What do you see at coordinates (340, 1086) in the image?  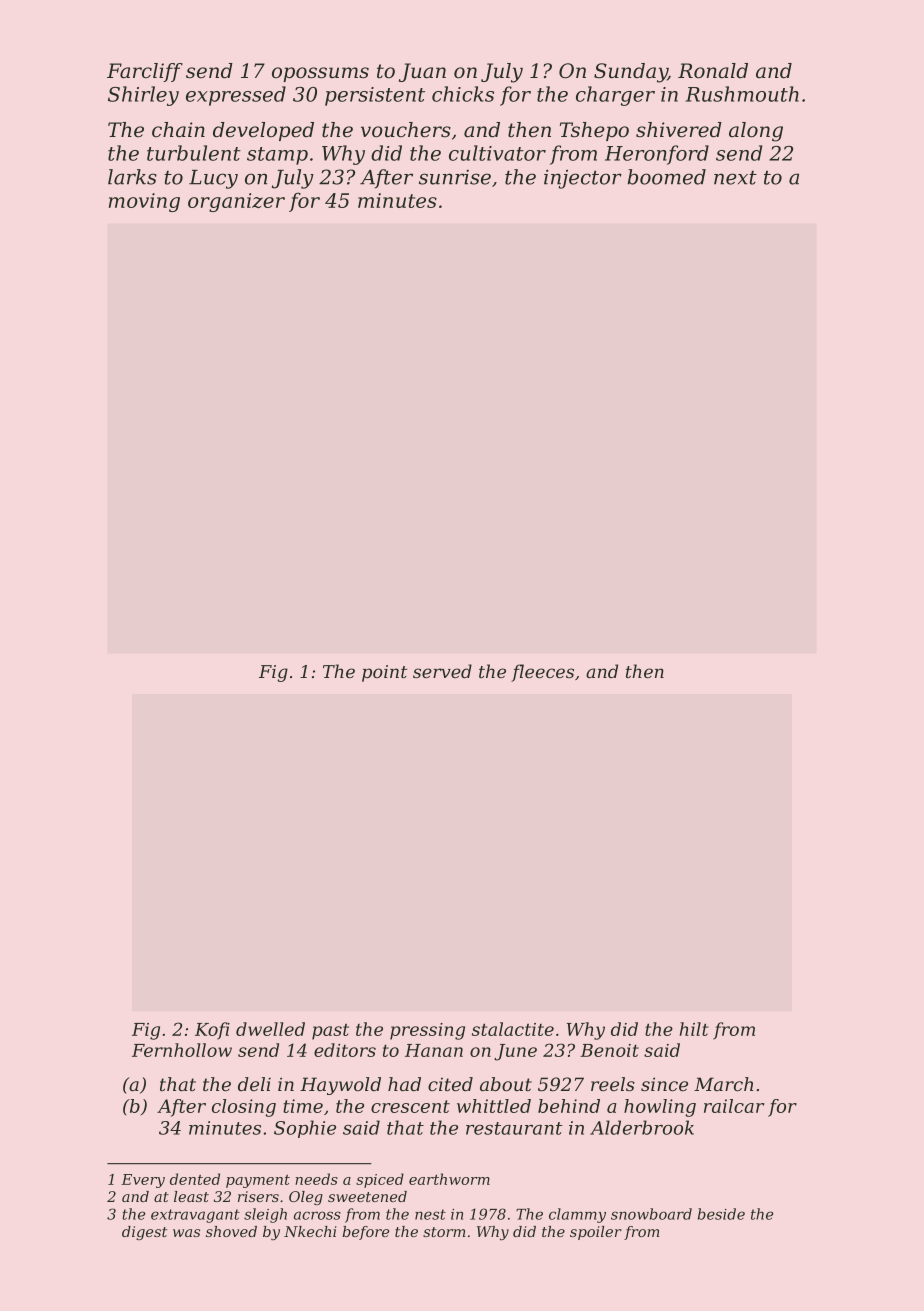 I see `Haywold` at bounding box center [340, 1086].
